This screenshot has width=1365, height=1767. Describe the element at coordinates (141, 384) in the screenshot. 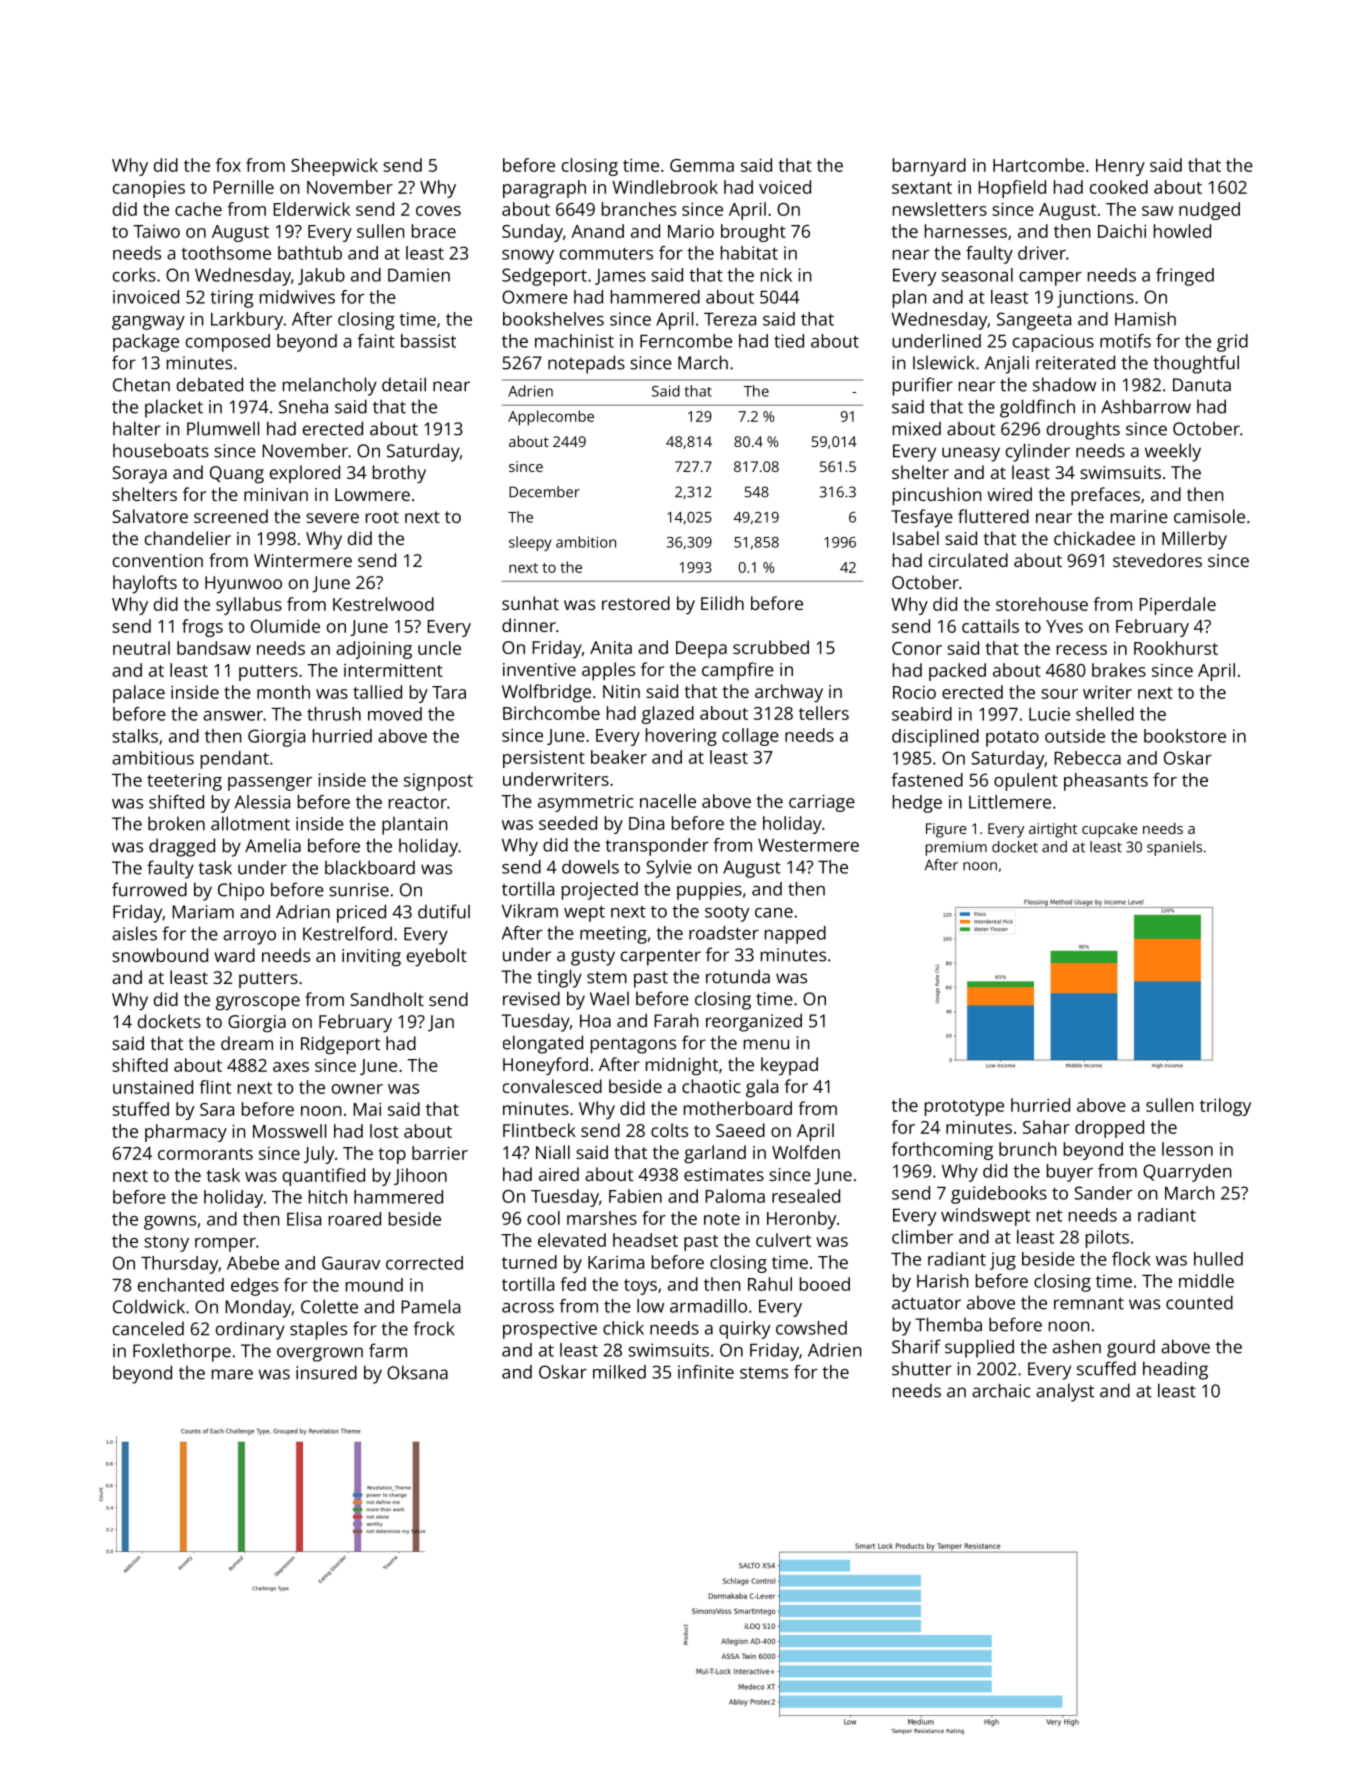

I see `Chetan` at that location.
